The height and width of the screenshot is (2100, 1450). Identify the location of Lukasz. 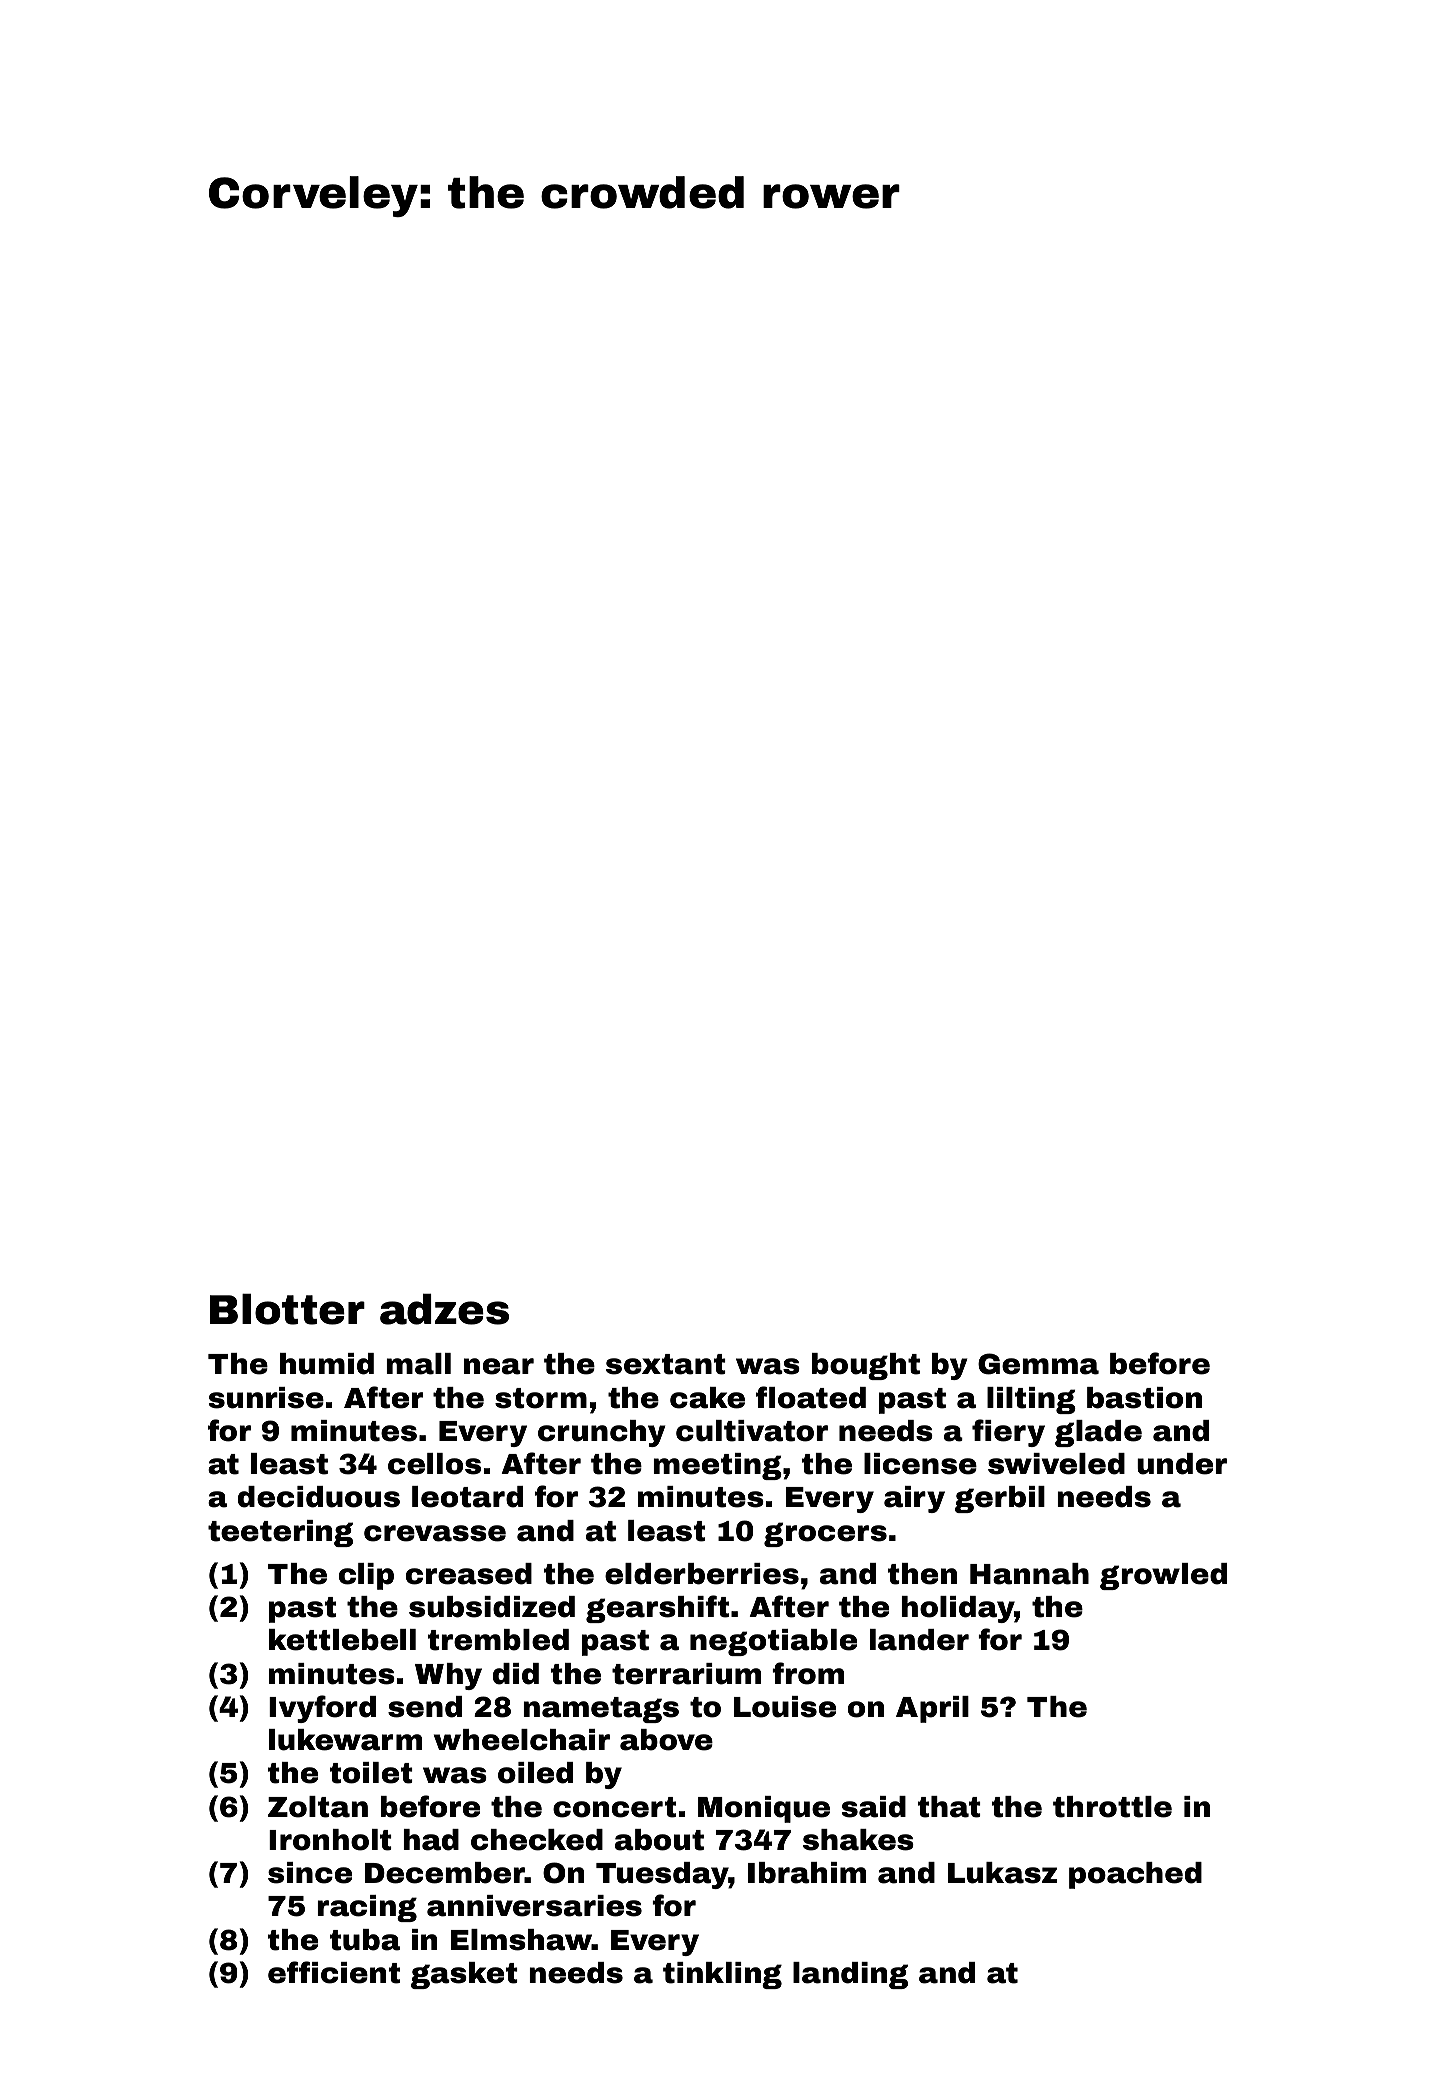
(1002, 1873).
